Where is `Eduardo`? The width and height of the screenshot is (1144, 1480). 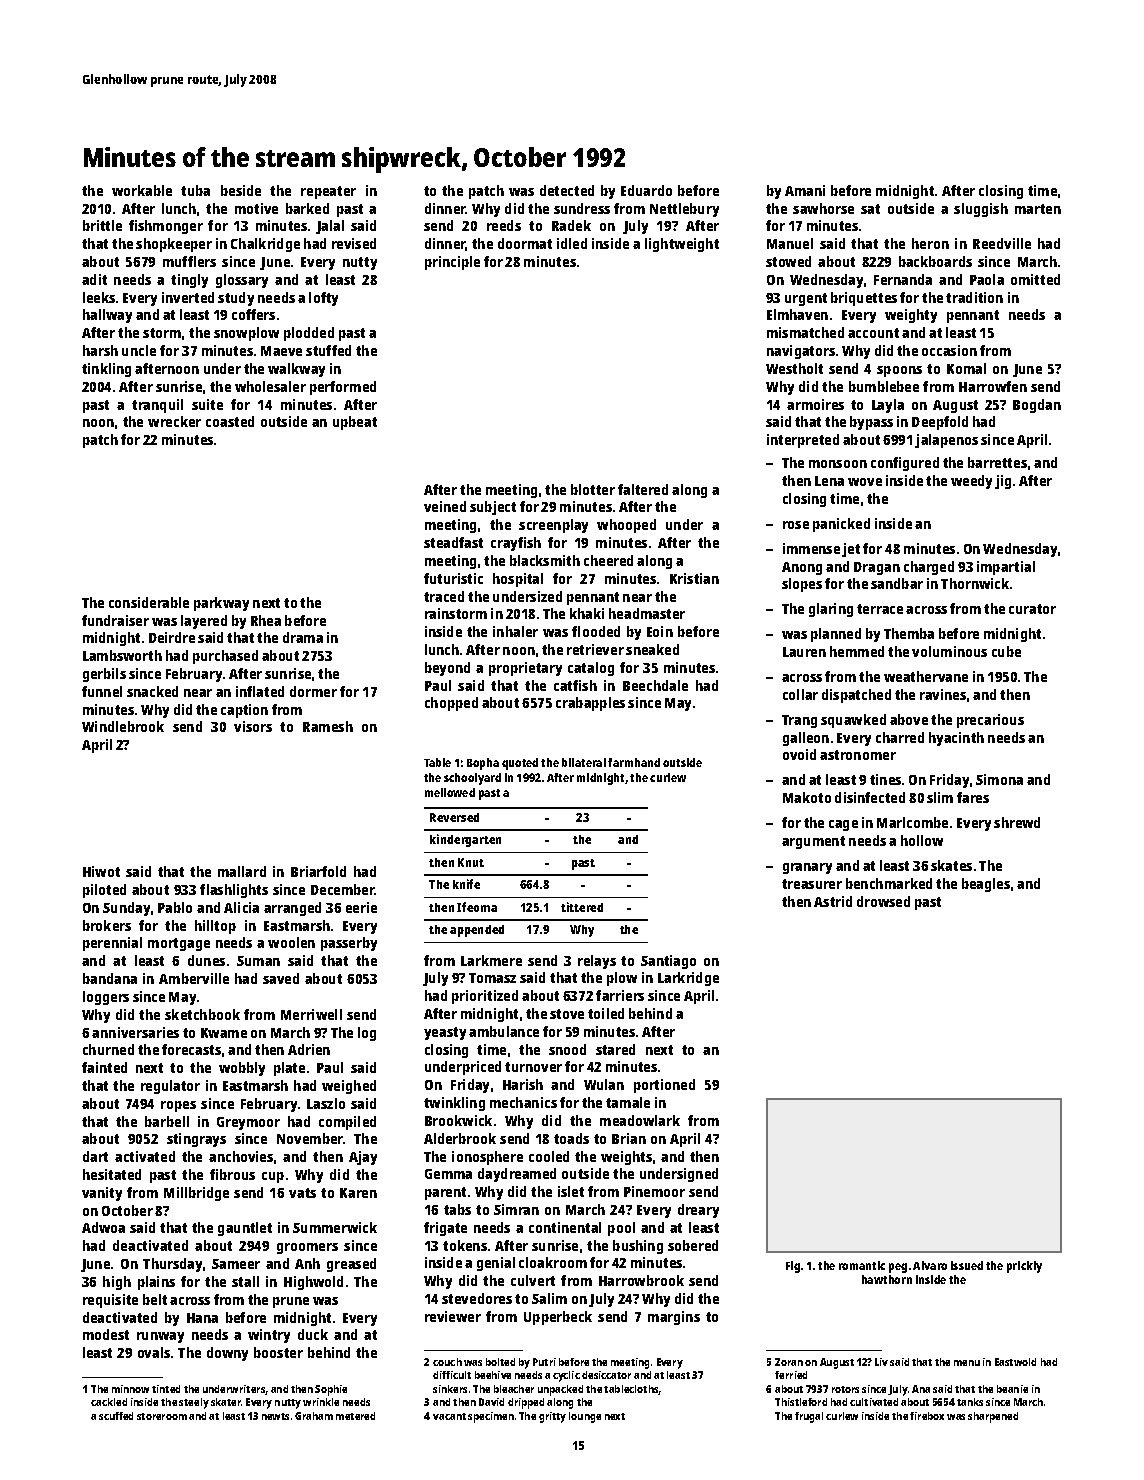
Eduardo is located at coordinates (646, 190).
